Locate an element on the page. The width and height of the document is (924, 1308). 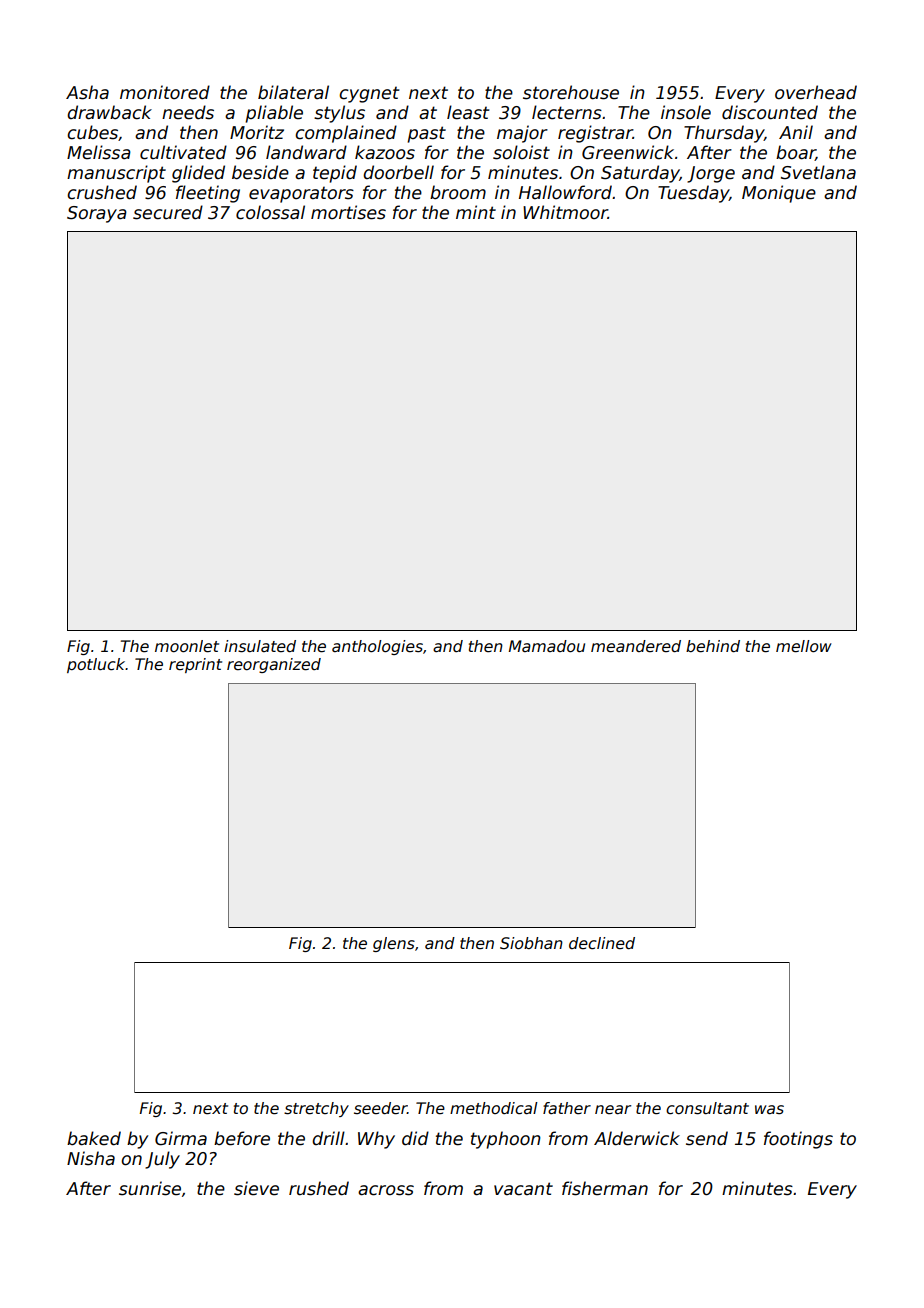
past is located at coordinates (426, 134).
